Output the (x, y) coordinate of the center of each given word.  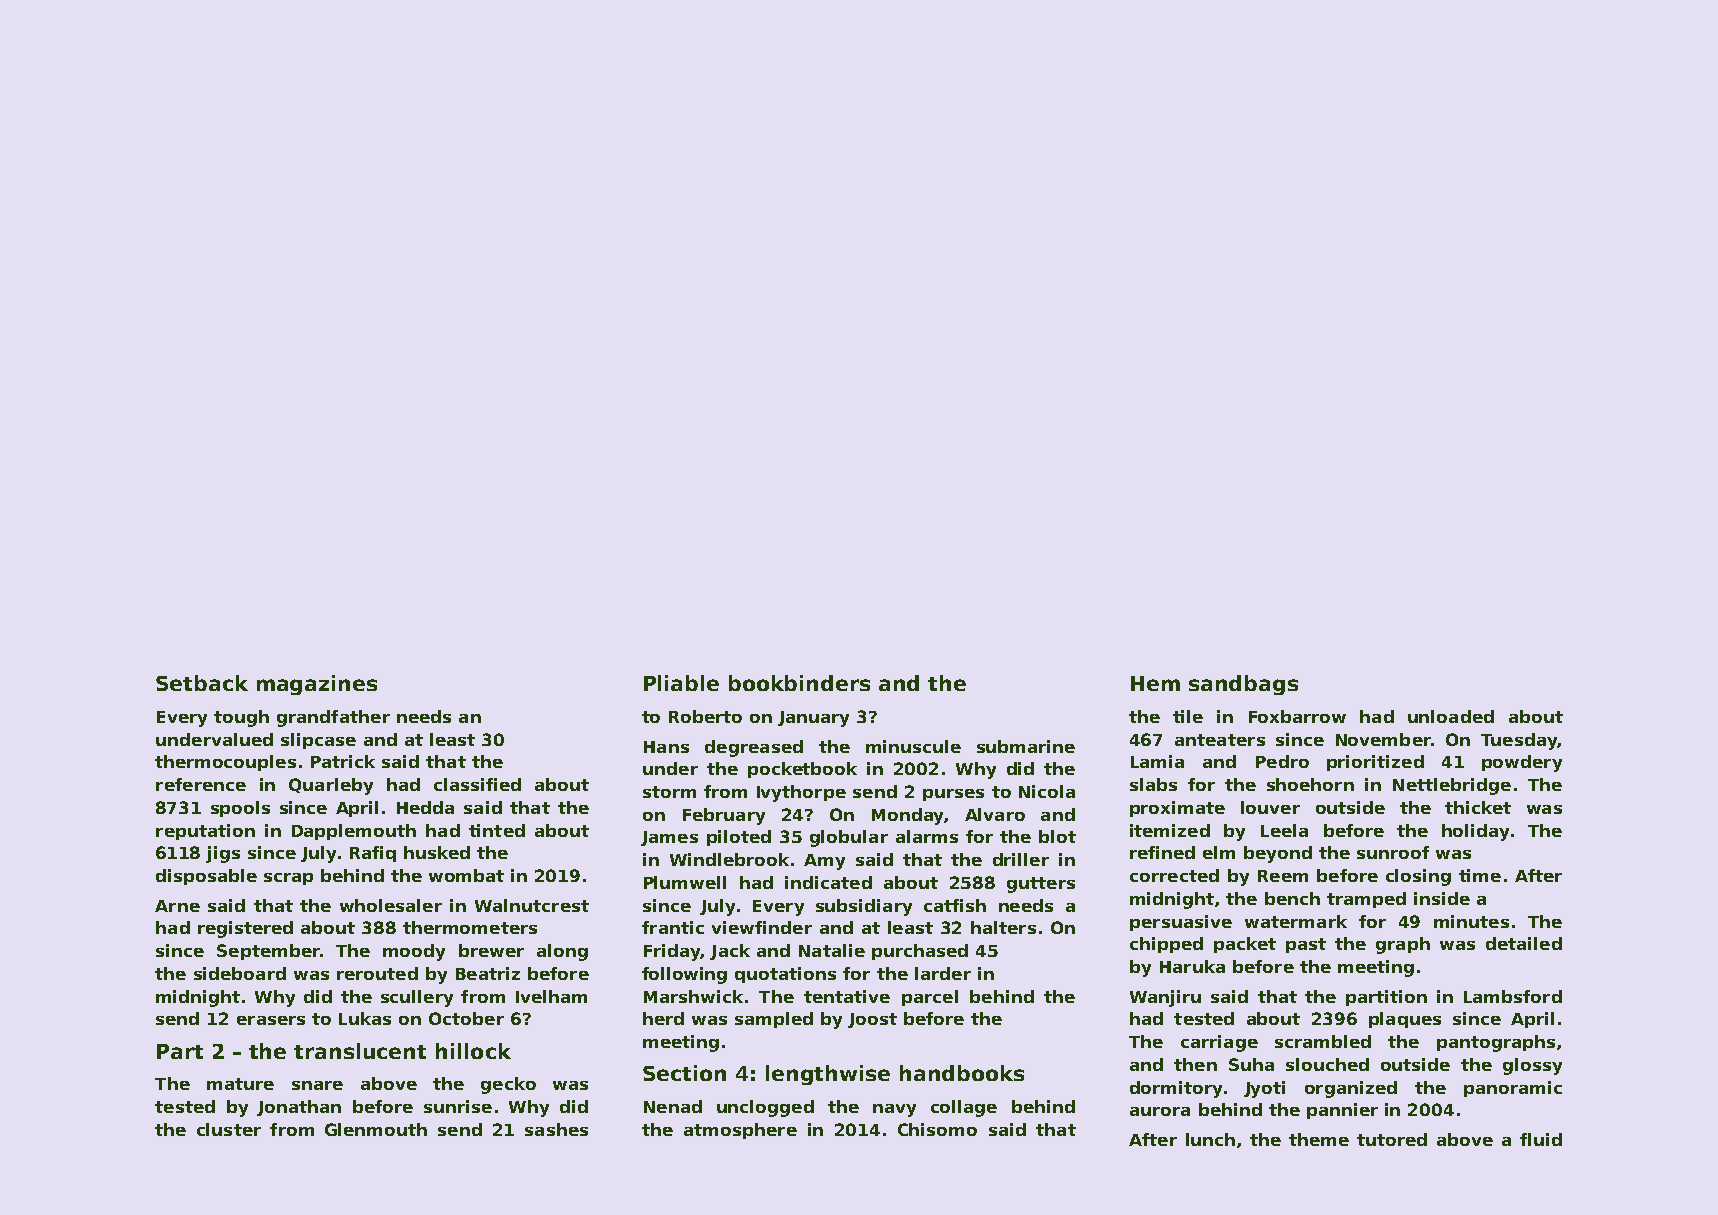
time (1480, 875)
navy (894, 1110)
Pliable (681, 683)
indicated (828, 882)
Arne (177, 906)
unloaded (1451, 716)
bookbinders (799, 683)
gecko (508, 1085)
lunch (1210, 1139)
